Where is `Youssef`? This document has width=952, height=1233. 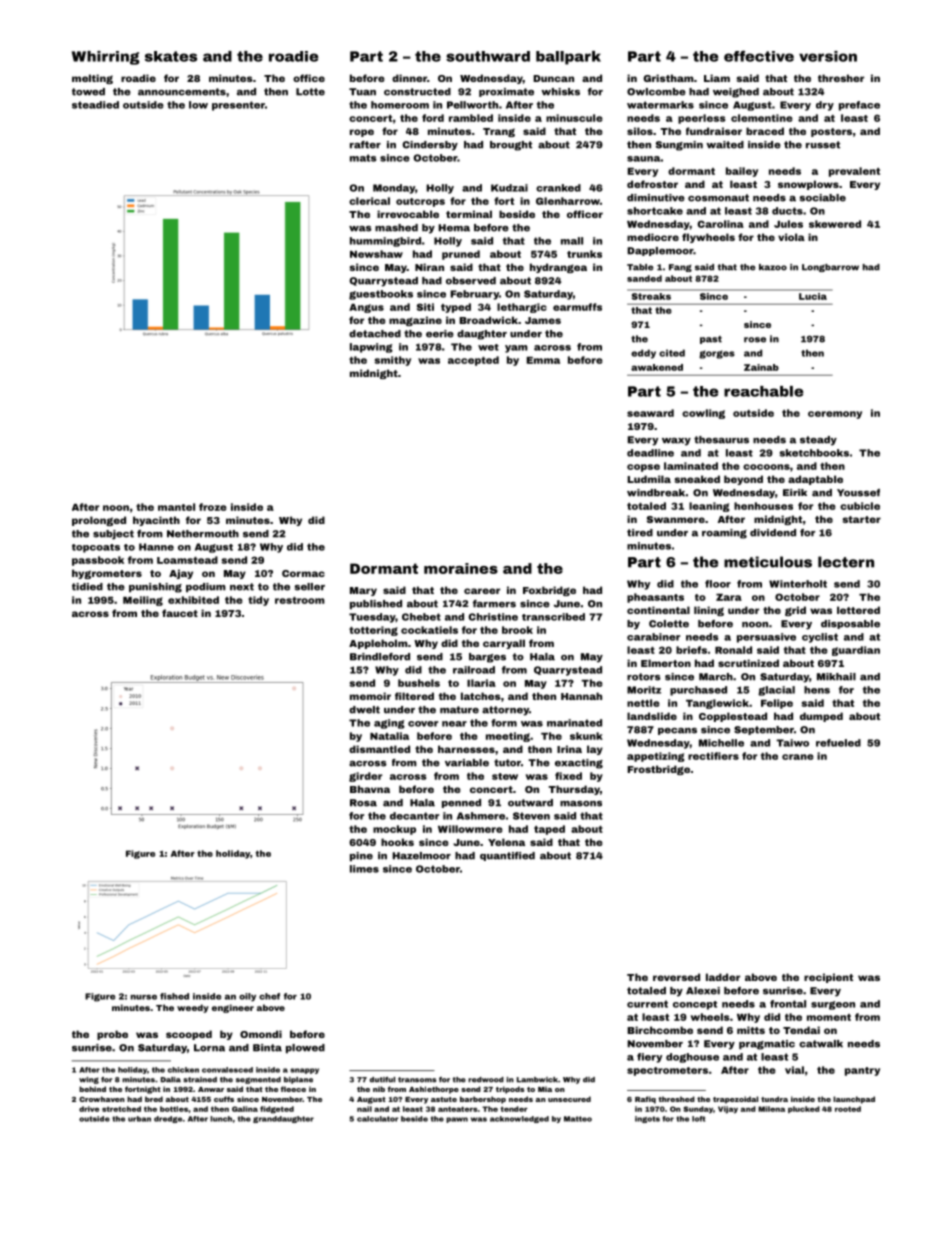
Youssef is located at coordinates (858, 493).
